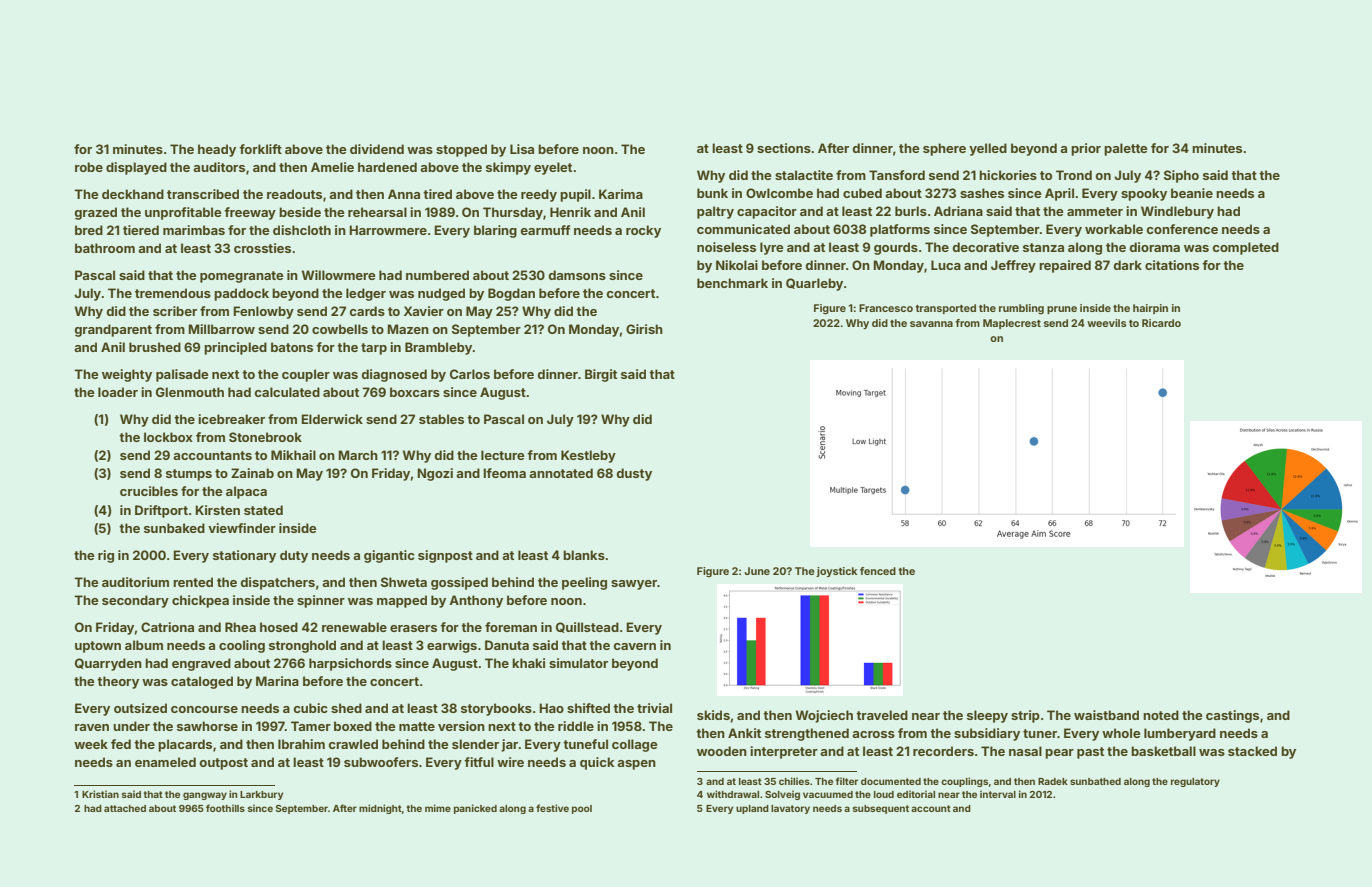 The image size is (1372, 887). What do you see at coordinates (174, 528) in the screenshot?
I see `sunbaked` at bounding box center [174, 528].
